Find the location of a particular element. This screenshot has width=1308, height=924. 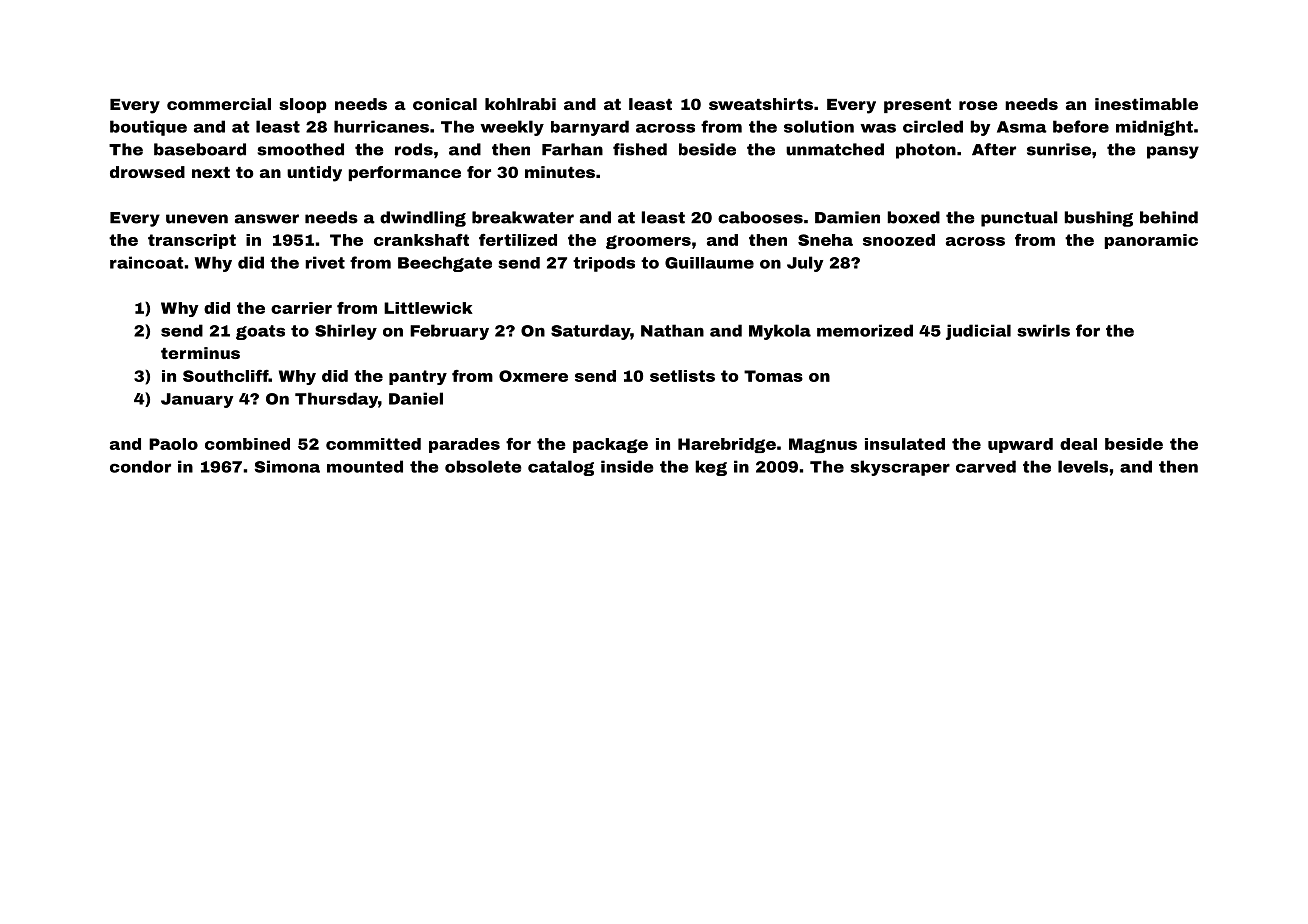

sweatshirts is located at coordinates (761, 104).
